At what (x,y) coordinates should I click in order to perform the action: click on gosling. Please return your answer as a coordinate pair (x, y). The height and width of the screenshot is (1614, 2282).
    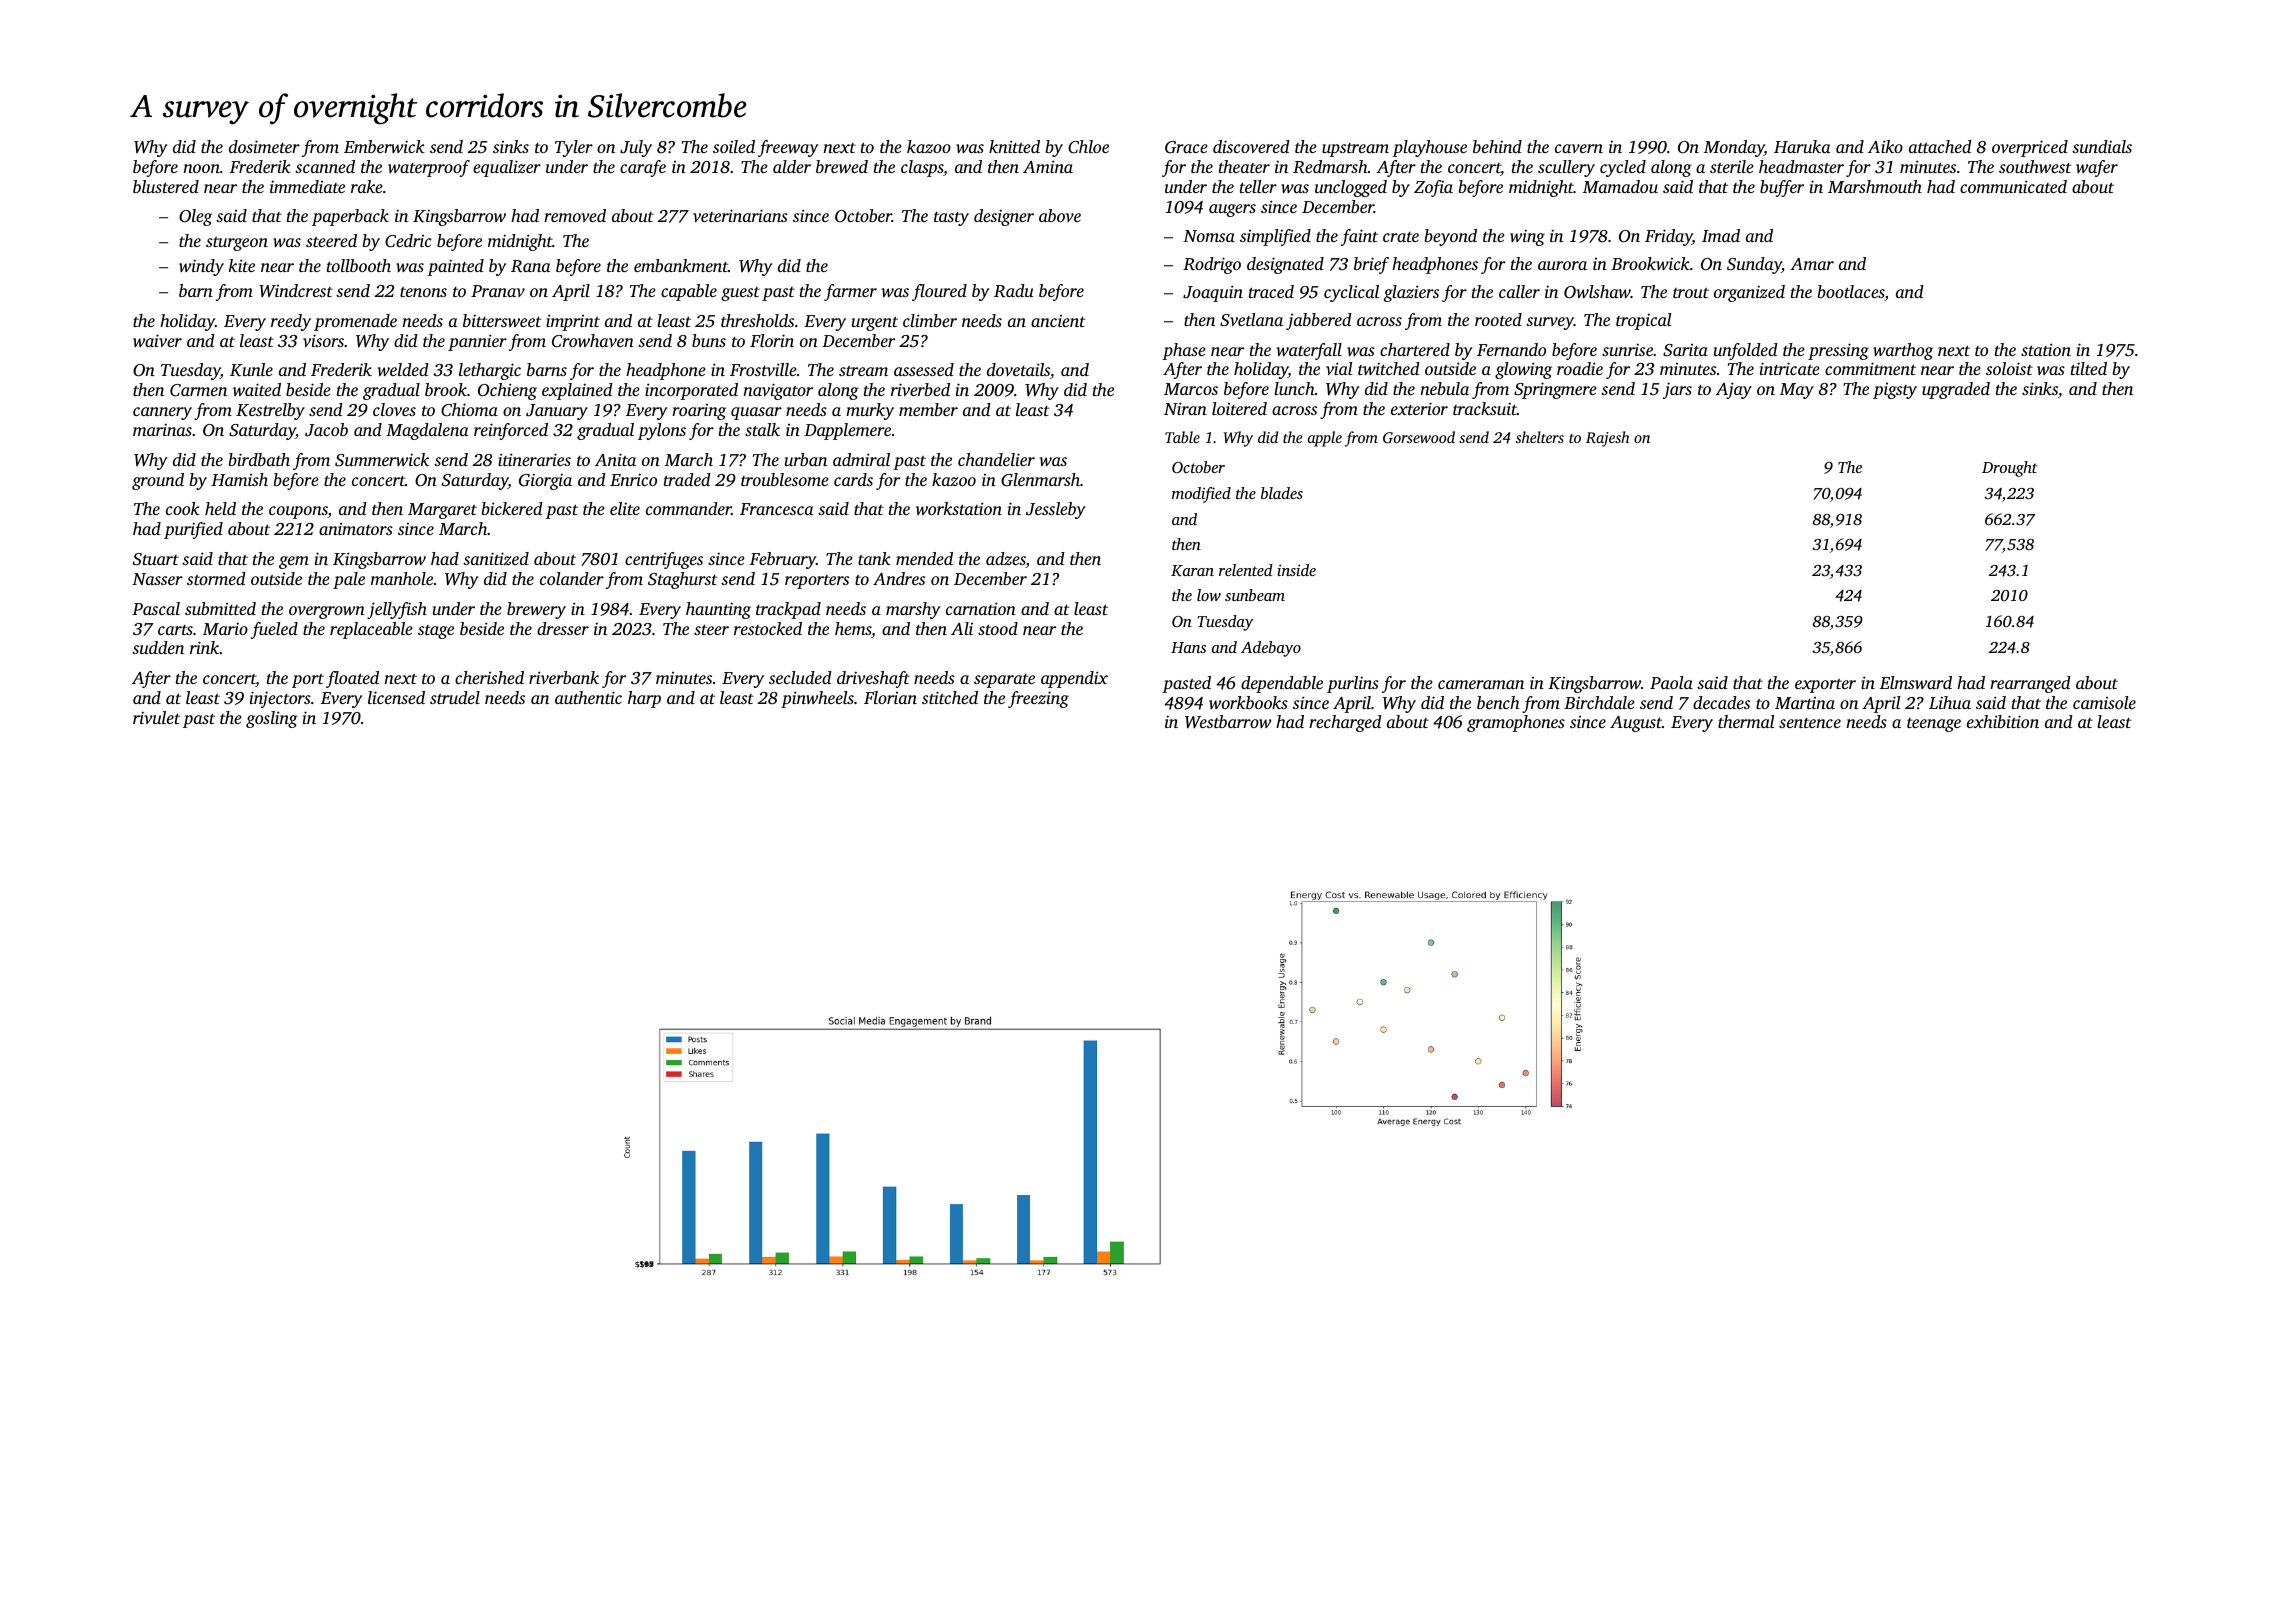
    Looking at the image, I should click on (272, 719).
